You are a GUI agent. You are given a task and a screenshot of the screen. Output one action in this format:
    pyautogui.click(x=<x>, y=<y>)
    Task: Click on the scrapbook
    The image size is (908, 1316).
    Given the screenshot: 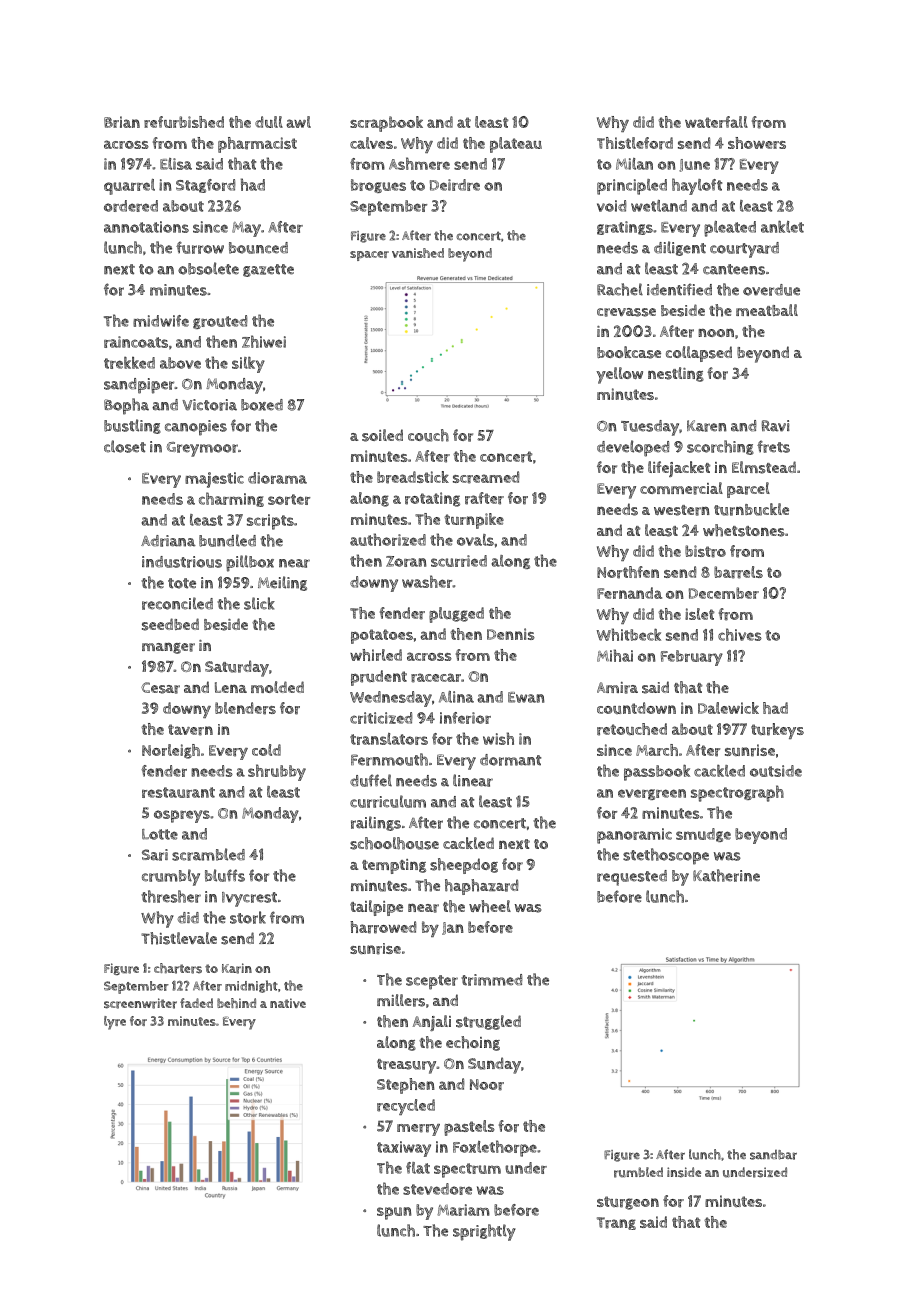 What is the action you would take?
    pyautogui.click(x=386, y=124)
